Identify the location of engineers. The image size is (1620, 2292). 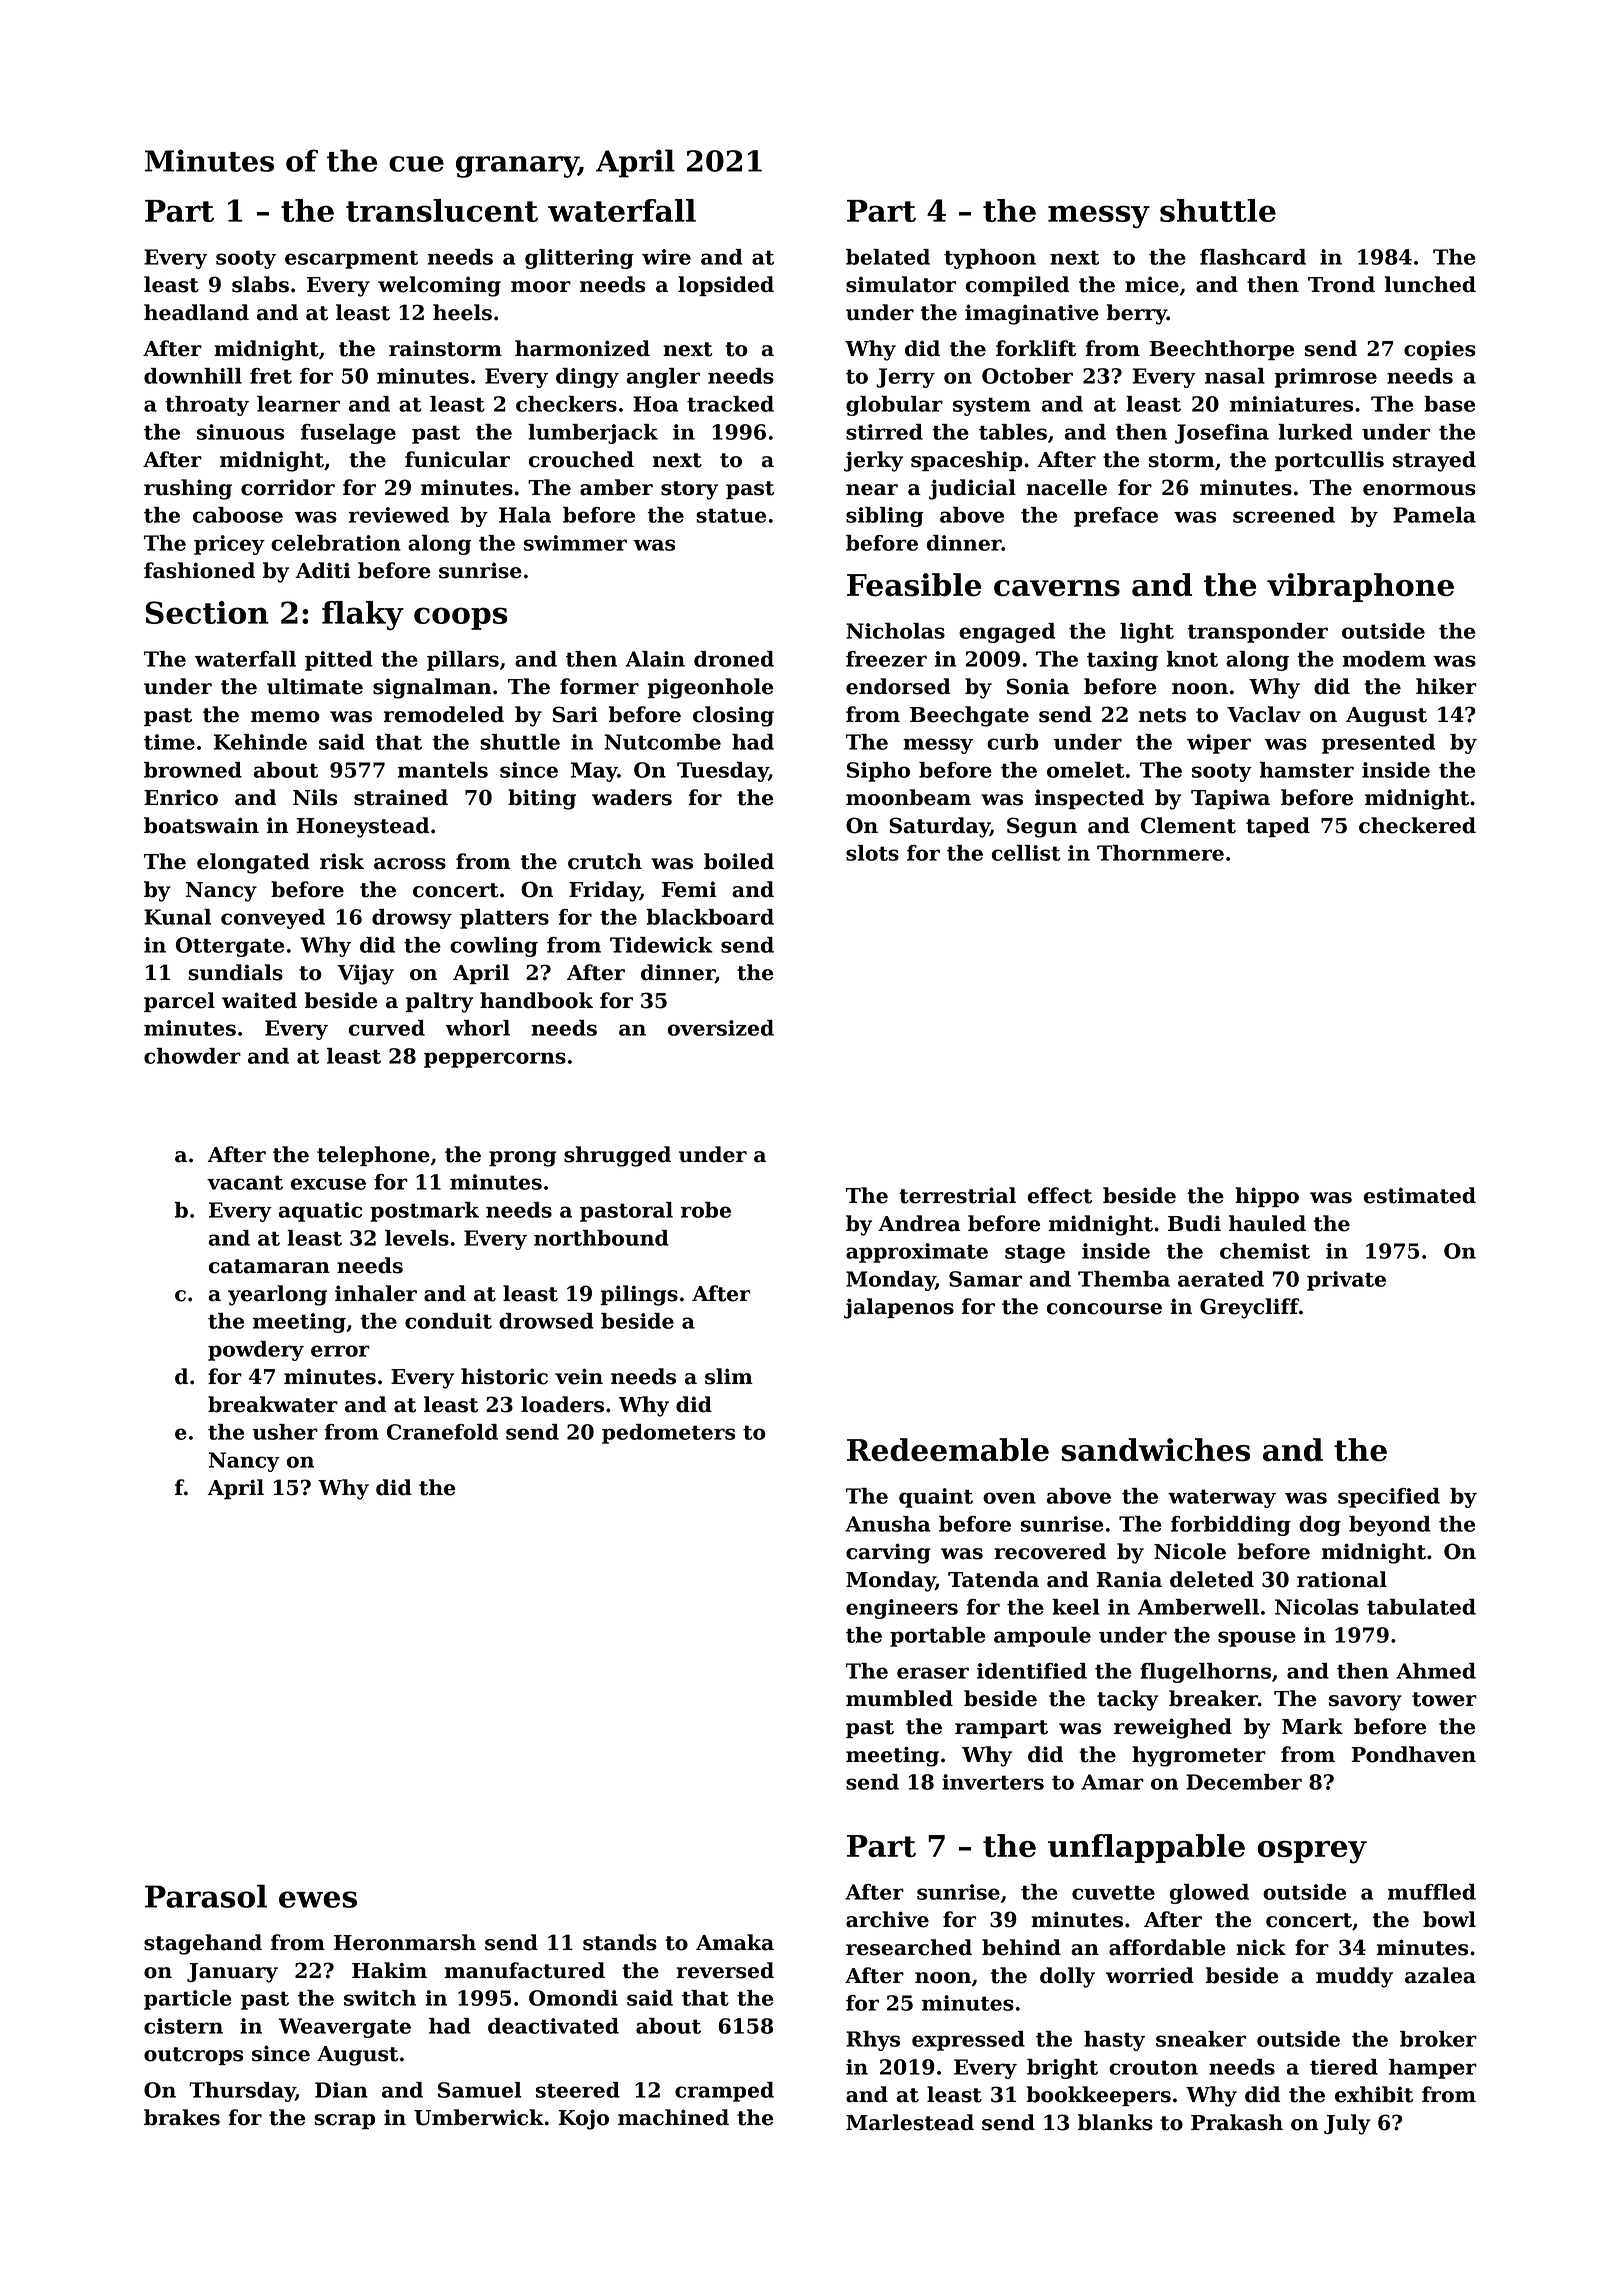
(902, 1609).
